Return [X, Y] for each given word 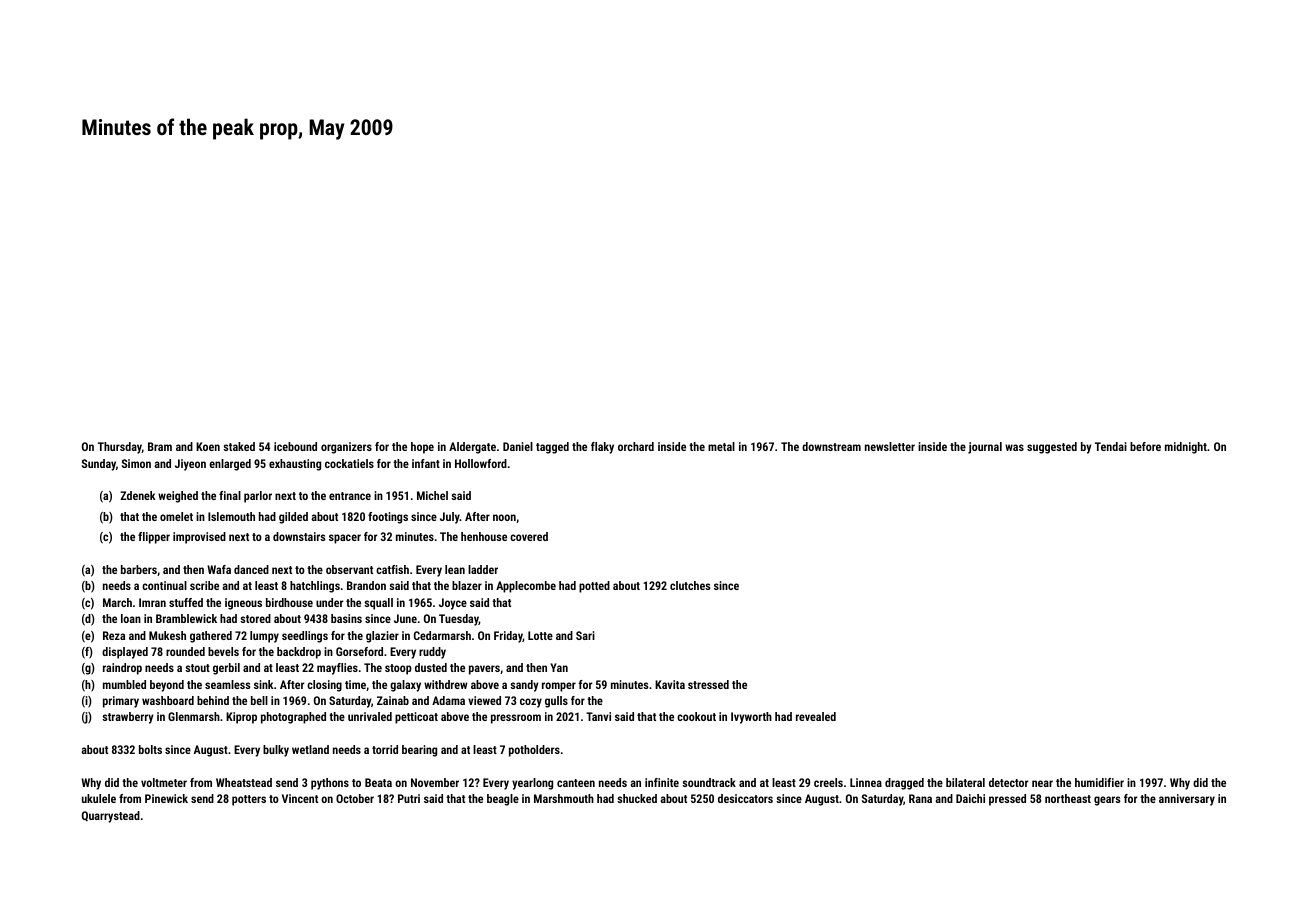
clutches [690, 585]
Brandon [366, 585]
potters [249, 800]
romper [559, 687]
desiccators [745, 798]
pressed [1007, 800]
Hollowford [481, 463]
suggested [1052, 448]
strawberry [128, 718]
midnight [1186, 448]
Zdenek [138, 495]
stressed [708, 684]
